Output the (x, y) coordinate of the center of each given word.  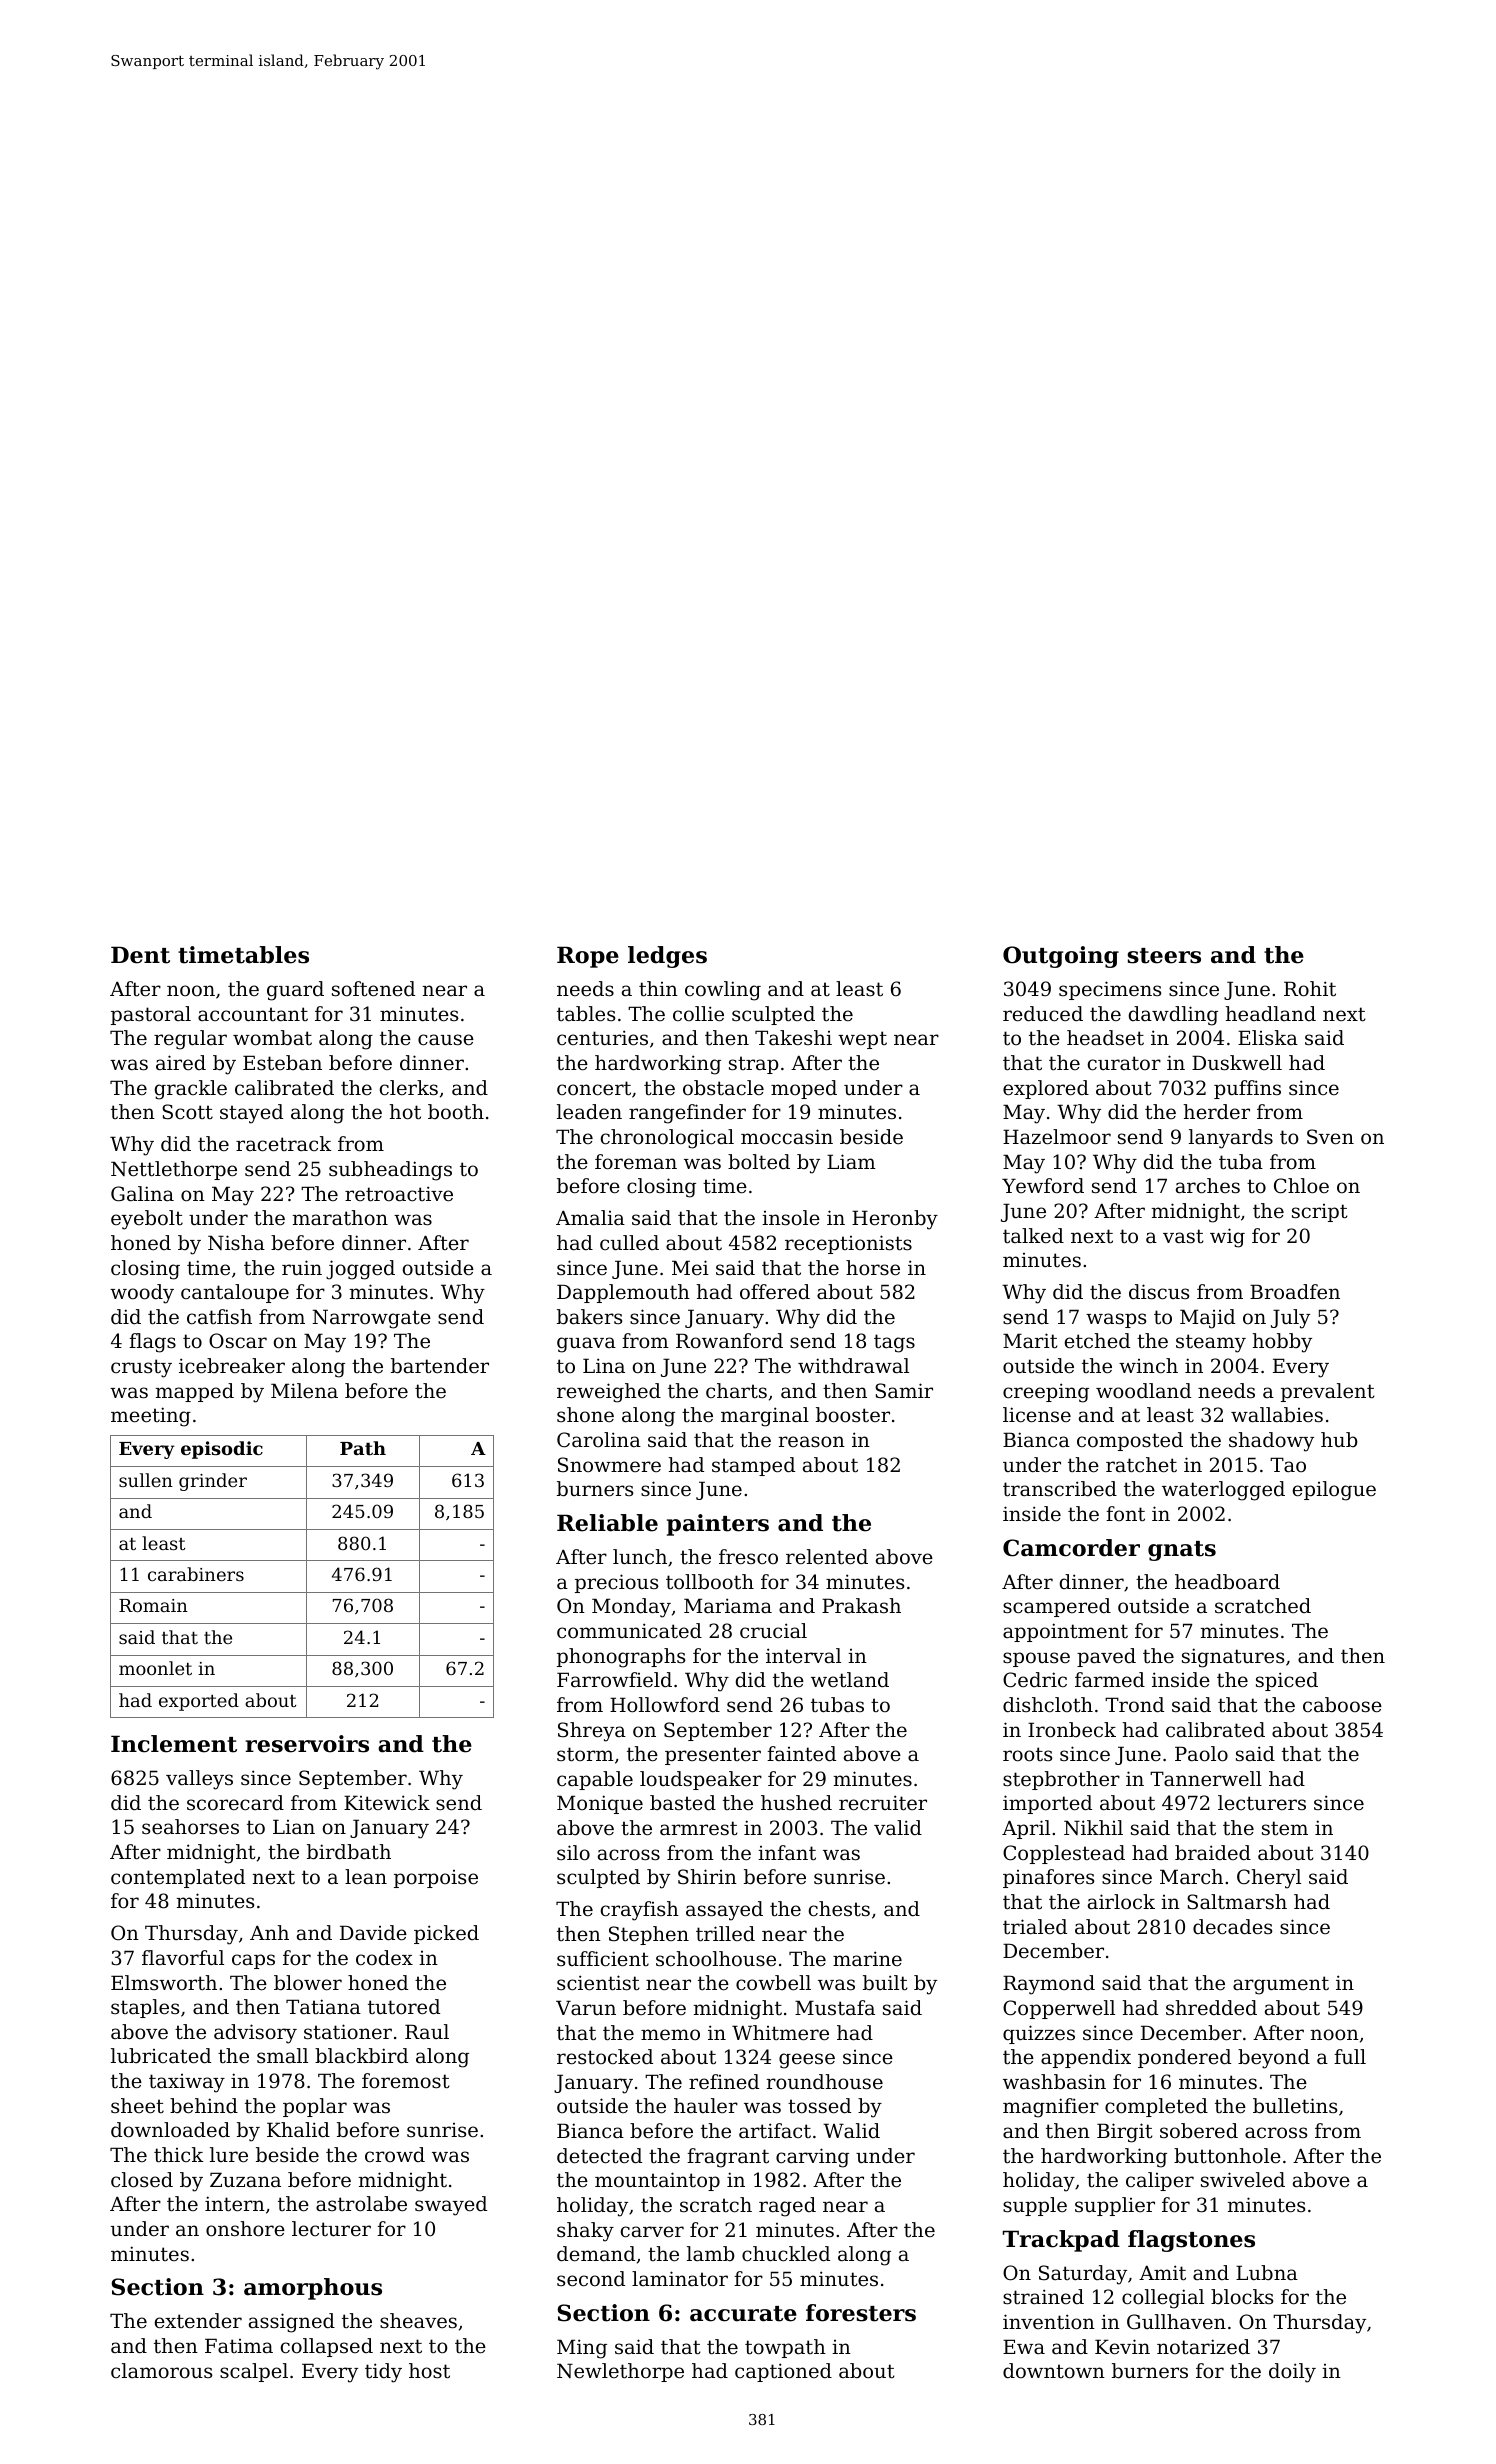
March (1191, 1876)
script (1320, 1213)
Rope (588, 957)
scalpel (254, 2372)
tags (894, 1343)
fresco (748, 1557)
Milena (304, 1391)
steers (1164, 956)
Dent (140, 955)
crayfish (640, 1911)
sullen (146, 1480)
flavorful (183, 1958)
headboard (1227, 1582)
